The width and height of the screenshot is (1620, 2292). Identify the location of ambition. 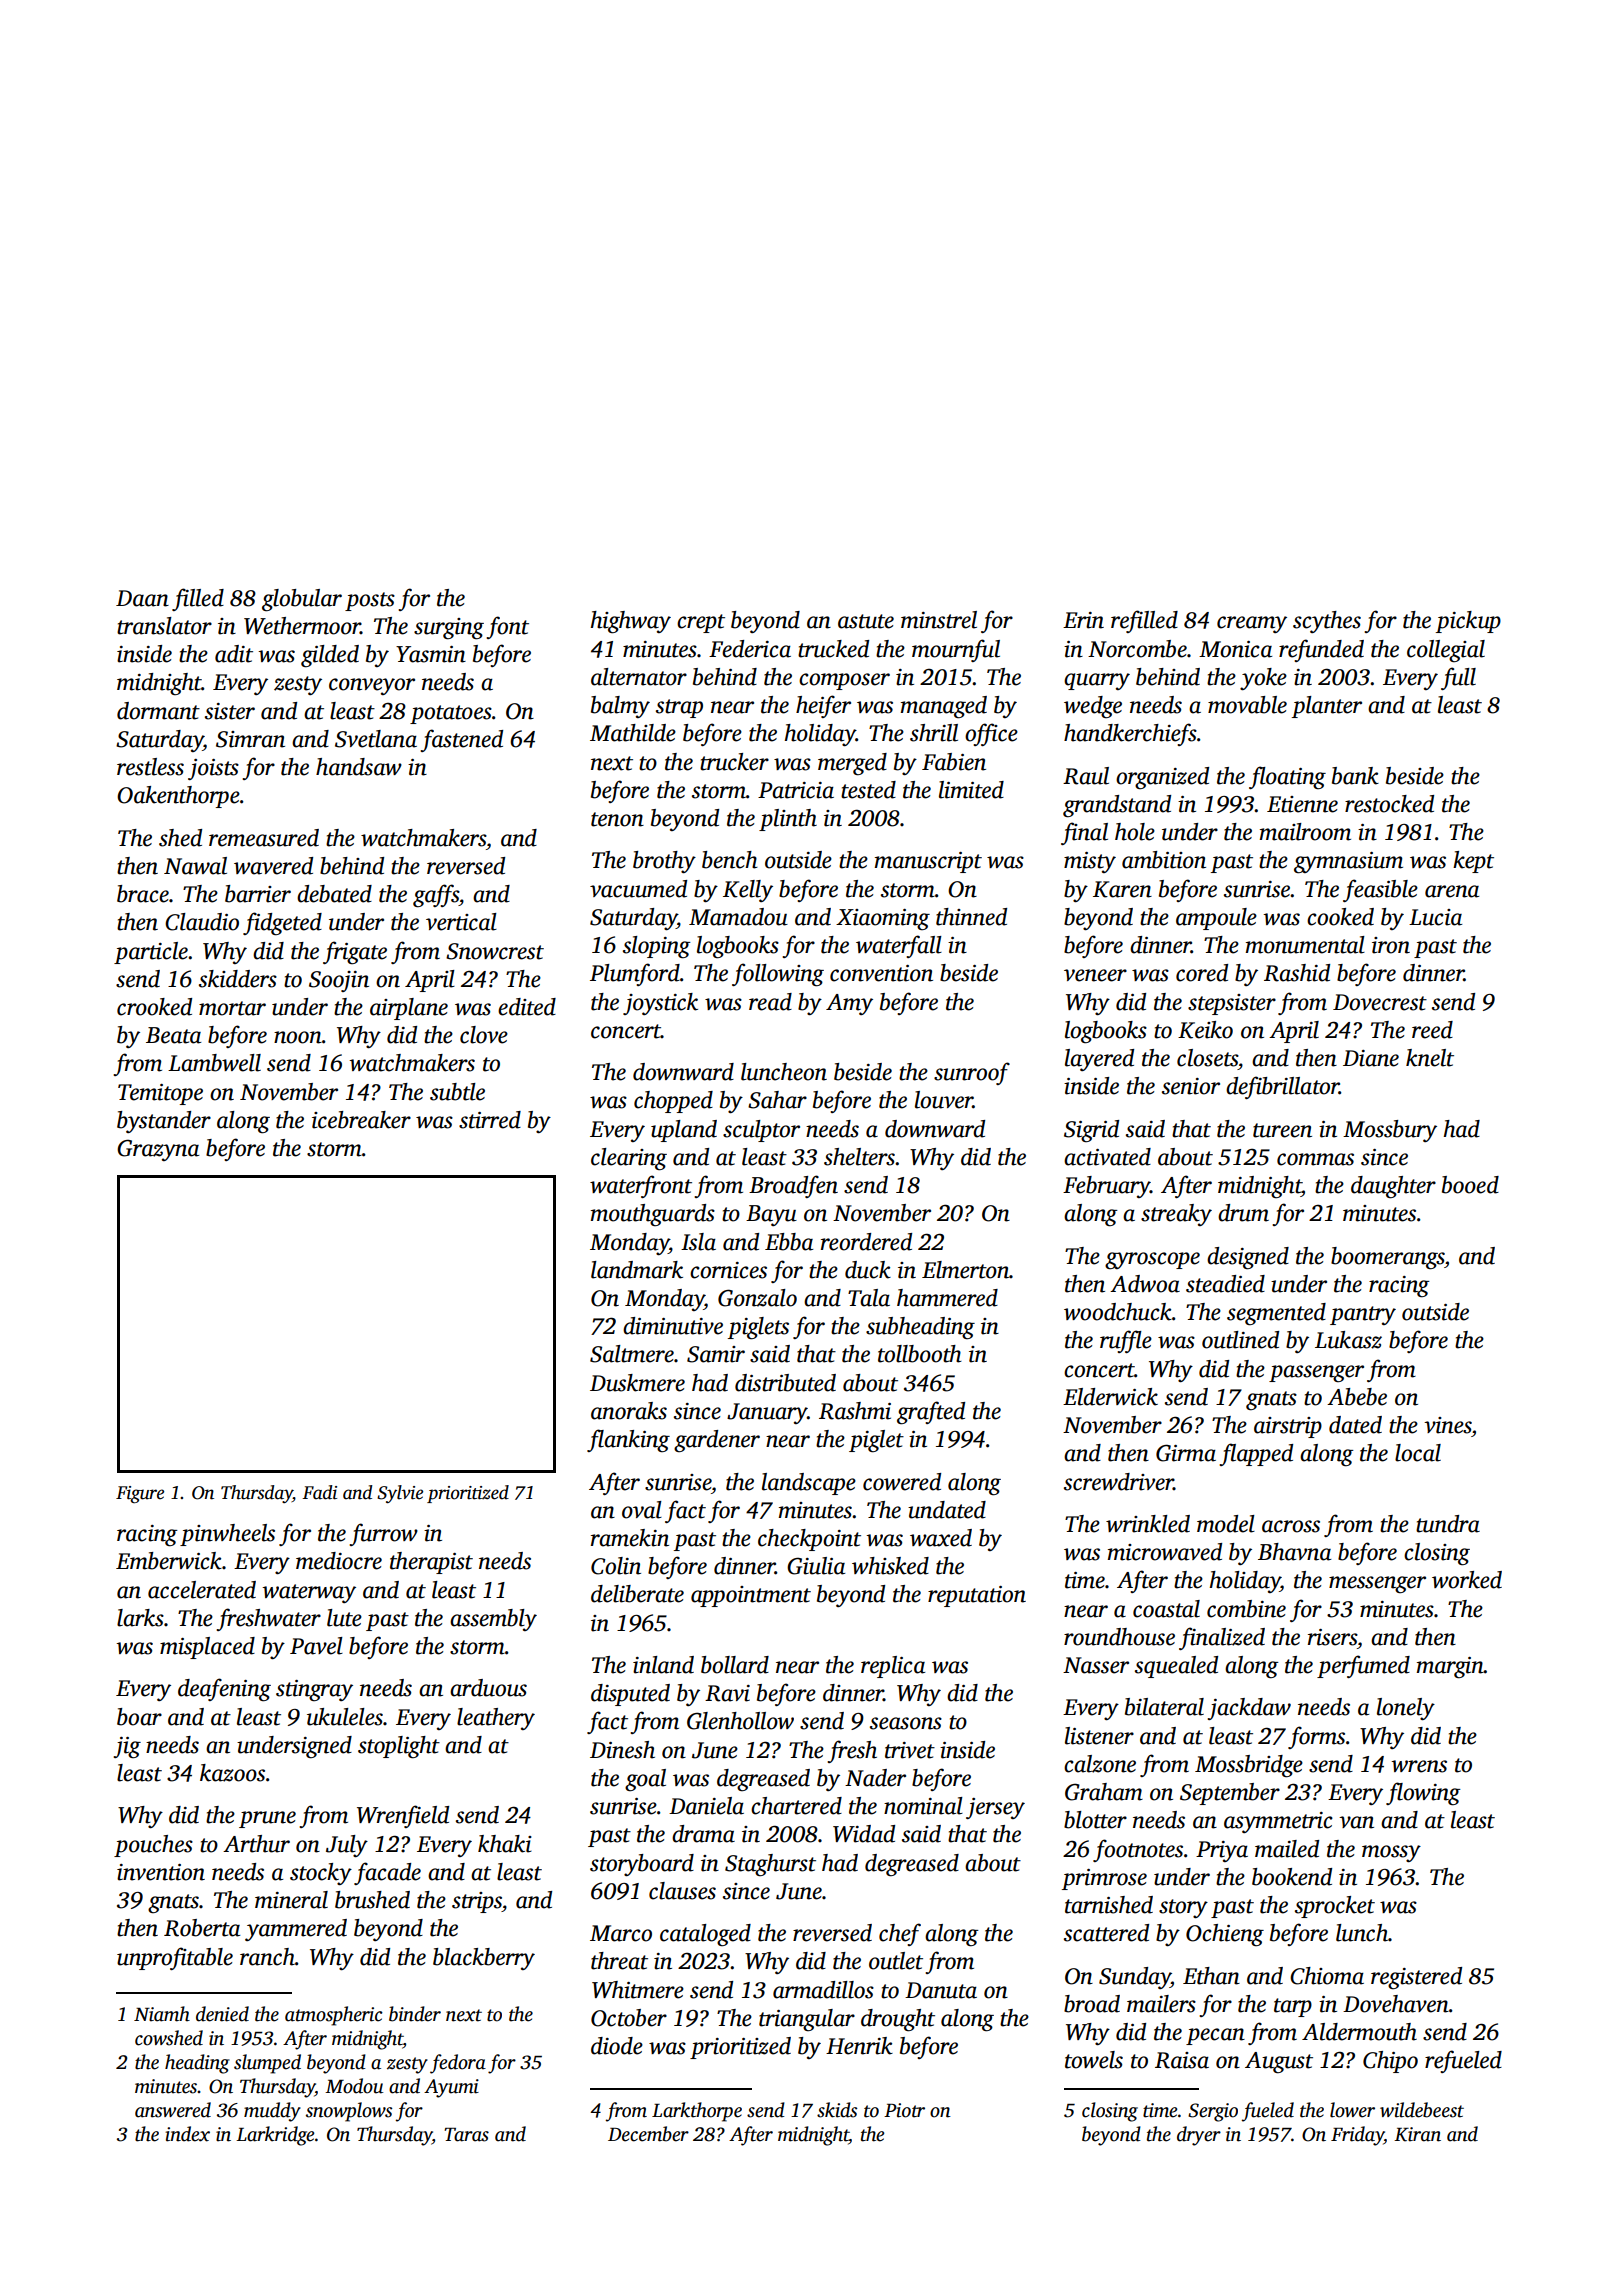
(1164, 860).
